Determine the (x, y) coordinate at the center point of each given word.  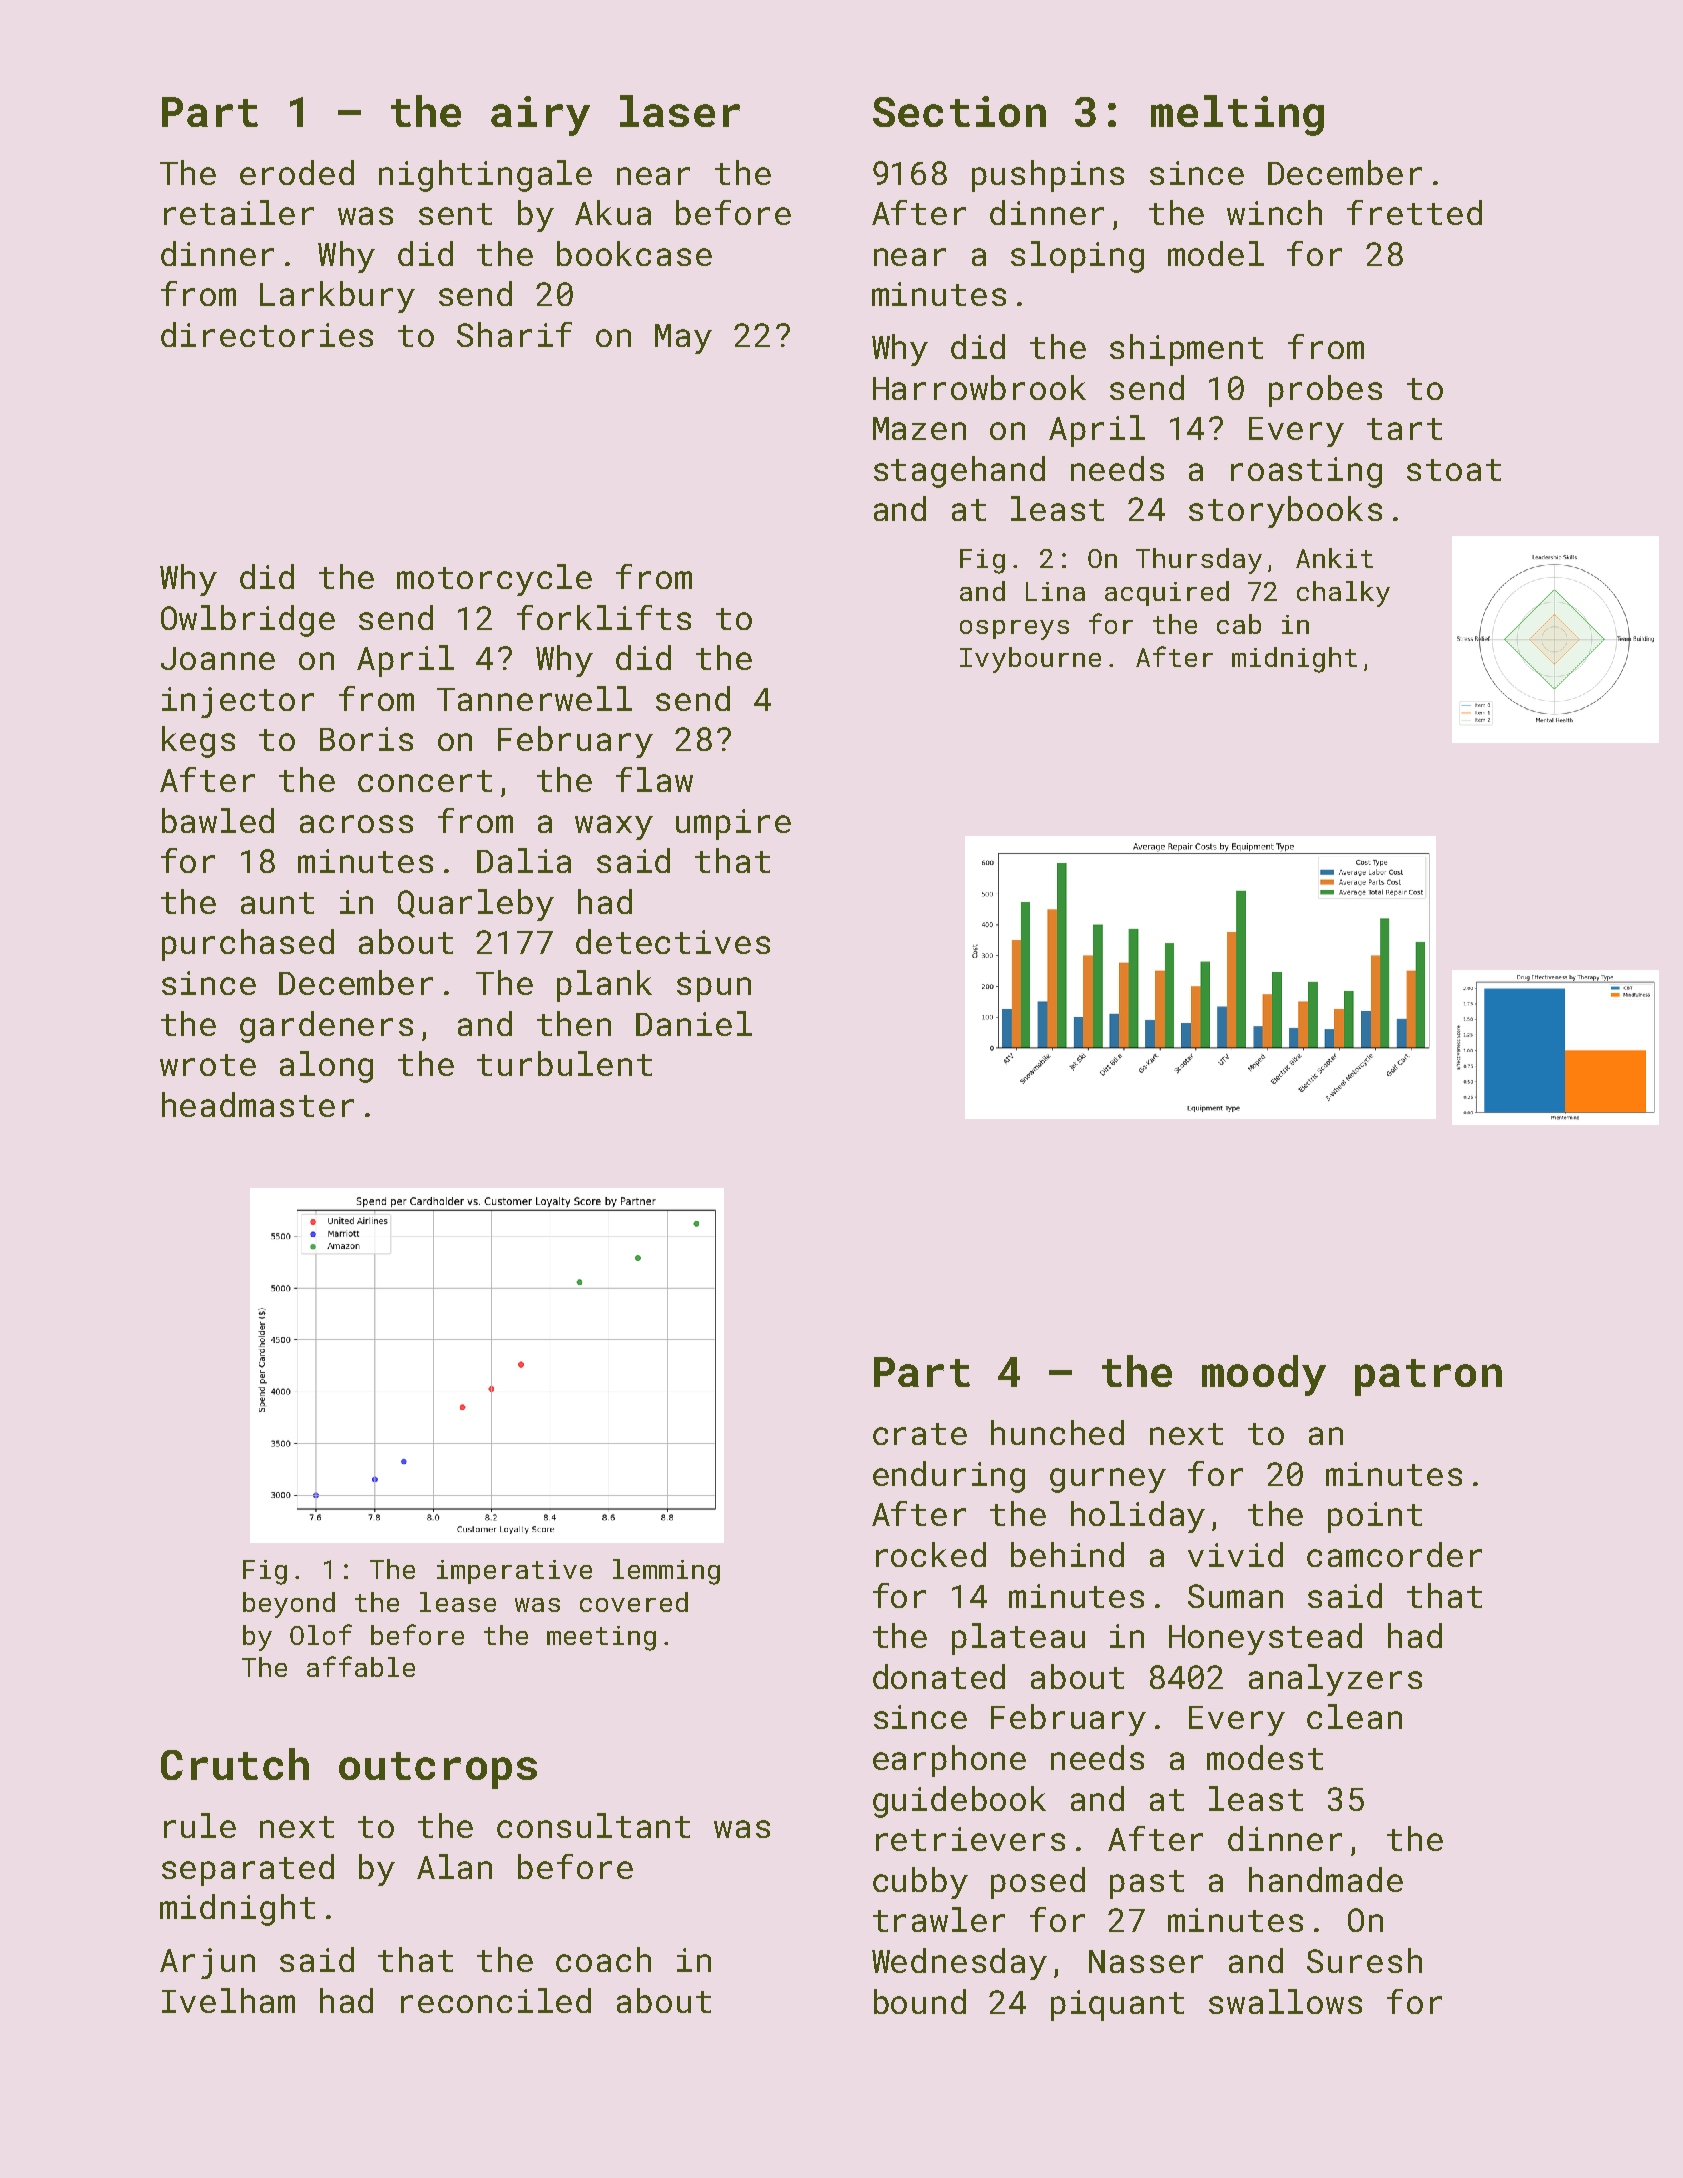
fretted (1414, 212)
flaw (654, 779)
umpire (733, 824)
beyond (289, 1605)
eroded (297, 172)
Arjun (207, 1963)
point (1375, 1517)
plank (604, 986)
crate (920, 1434)
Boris (366, 739)
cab (1239, 624)
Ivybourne (1030, 660)
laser (680, 111)
